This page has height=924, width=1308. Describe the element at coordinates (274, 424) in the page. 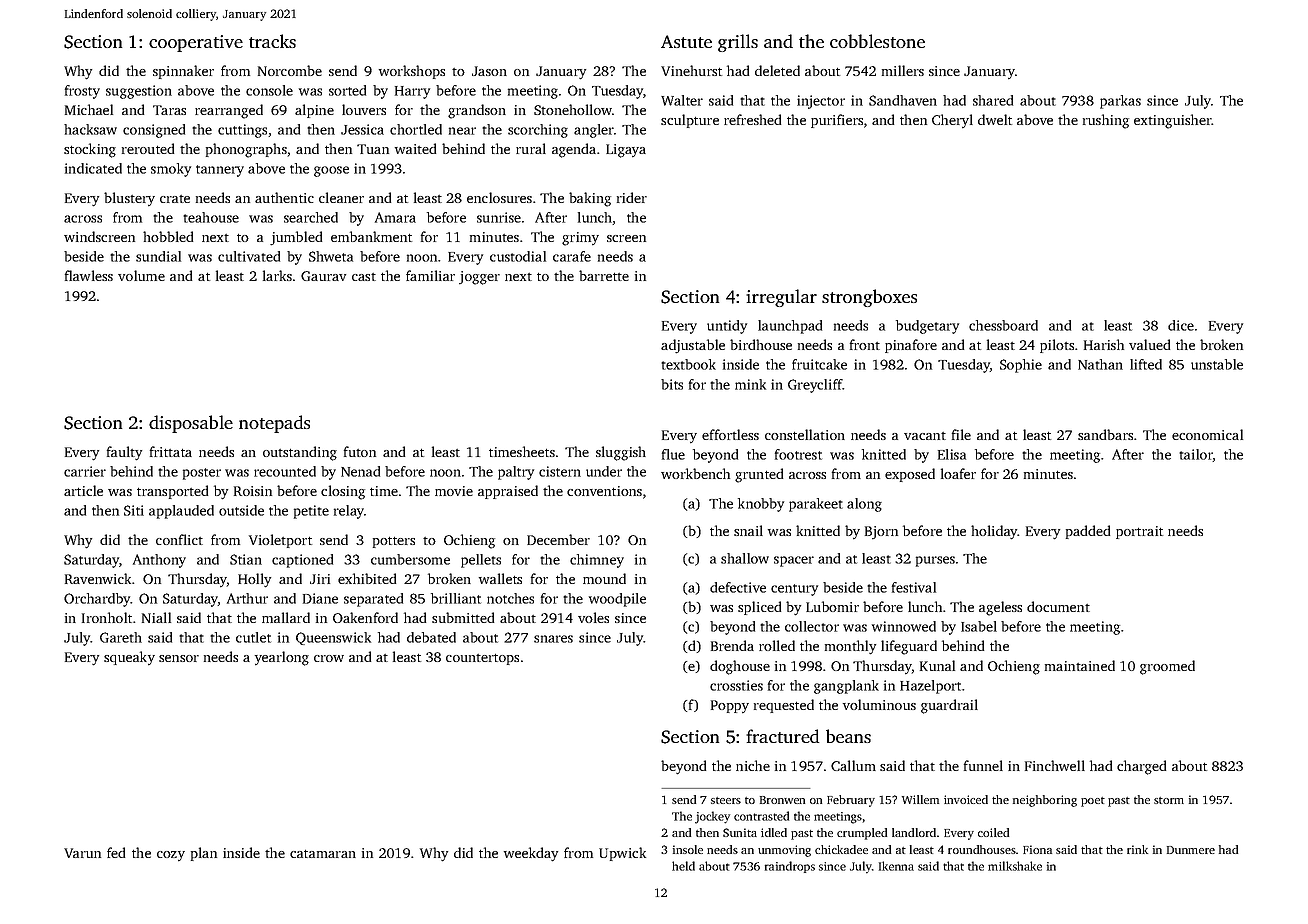

I see `notepads` at that location.
